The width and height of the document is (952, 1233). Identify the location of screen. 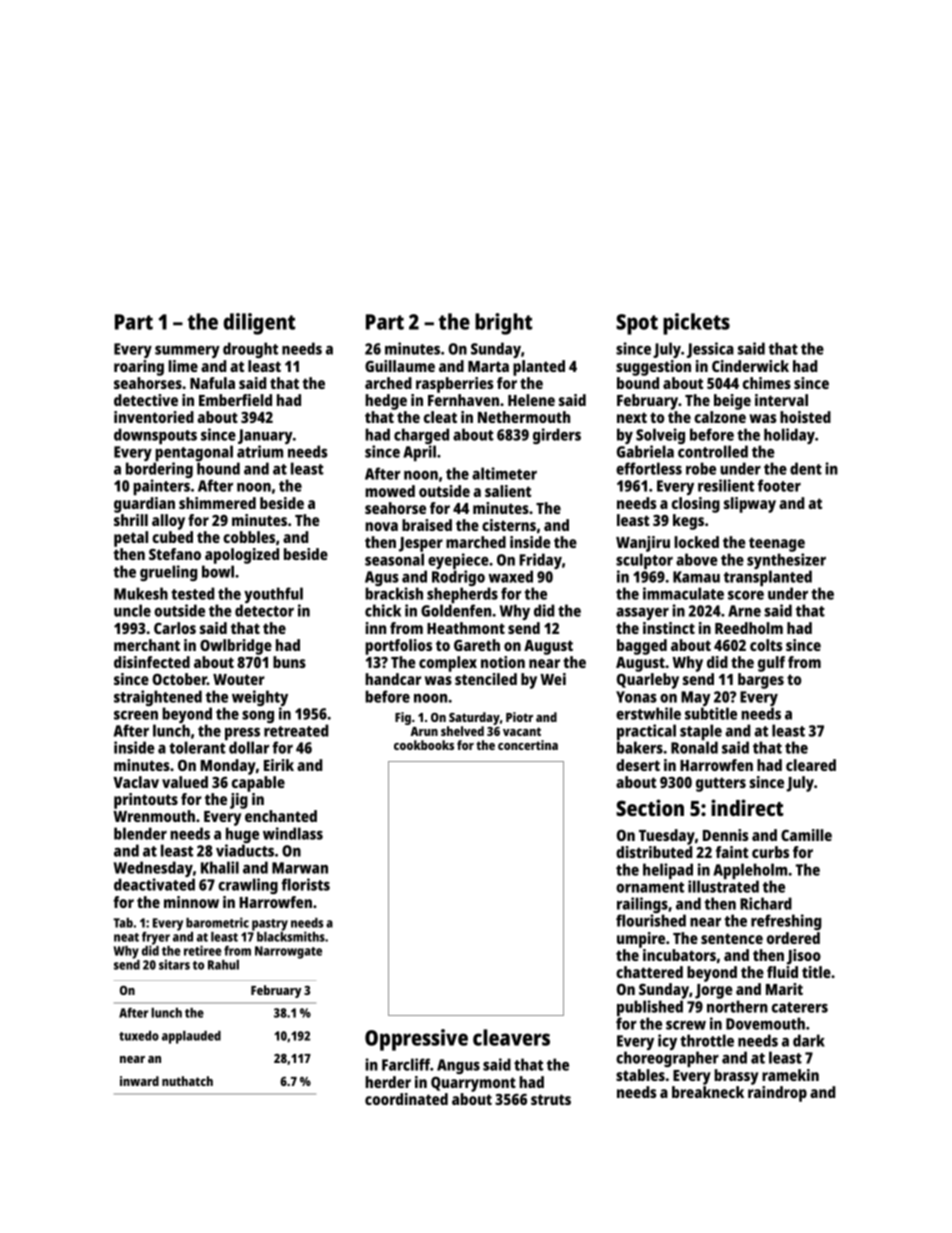
(136, 715).
